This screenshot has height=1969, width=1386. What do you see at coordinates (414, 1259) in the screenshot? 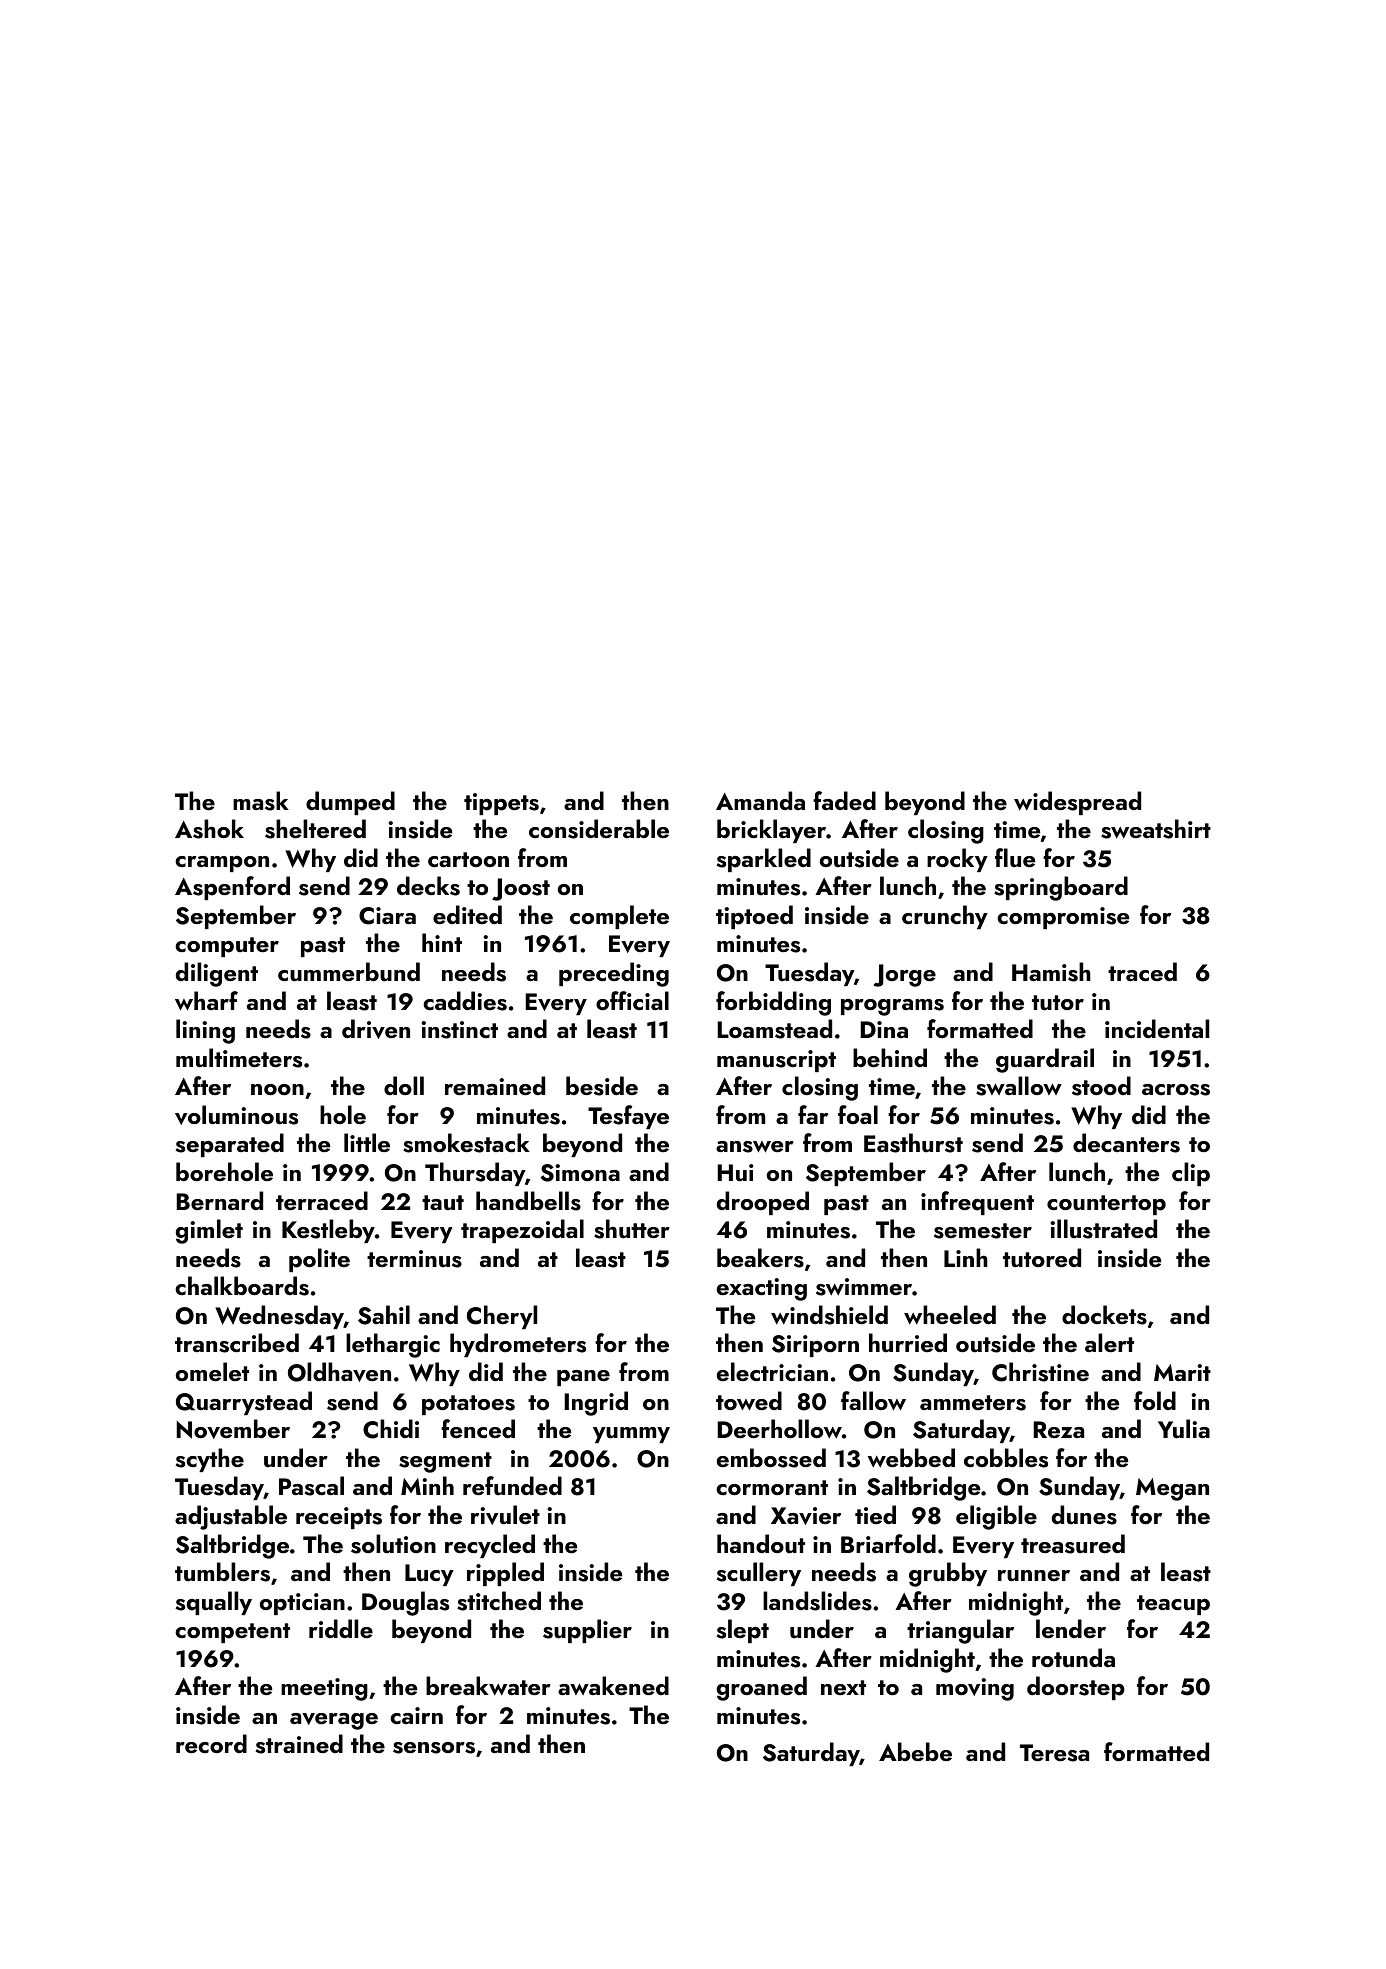
I see `terminus` at bounding box center [414, 1259].
